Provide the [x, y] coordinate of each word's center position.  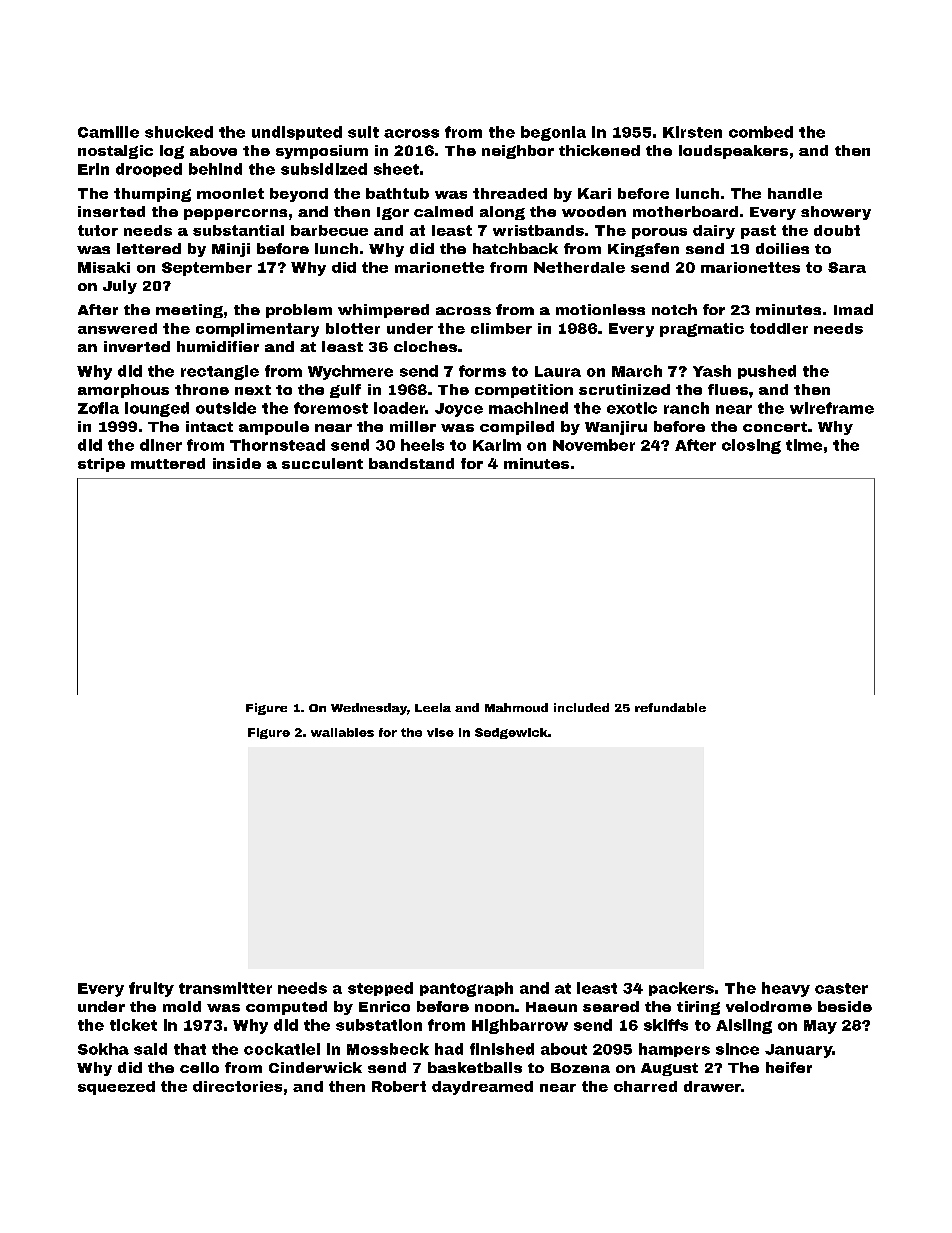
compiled [517, 428]
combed [761, 132]
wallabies [342, 732]
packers [681, 989]
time [804, 445]
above [213, 150]
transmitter [225, 988]
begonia [553, 133]
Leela [433, 707]
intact [209, 426]
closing [751, 446]
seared [611, 1006]
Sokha [103, 1049]
